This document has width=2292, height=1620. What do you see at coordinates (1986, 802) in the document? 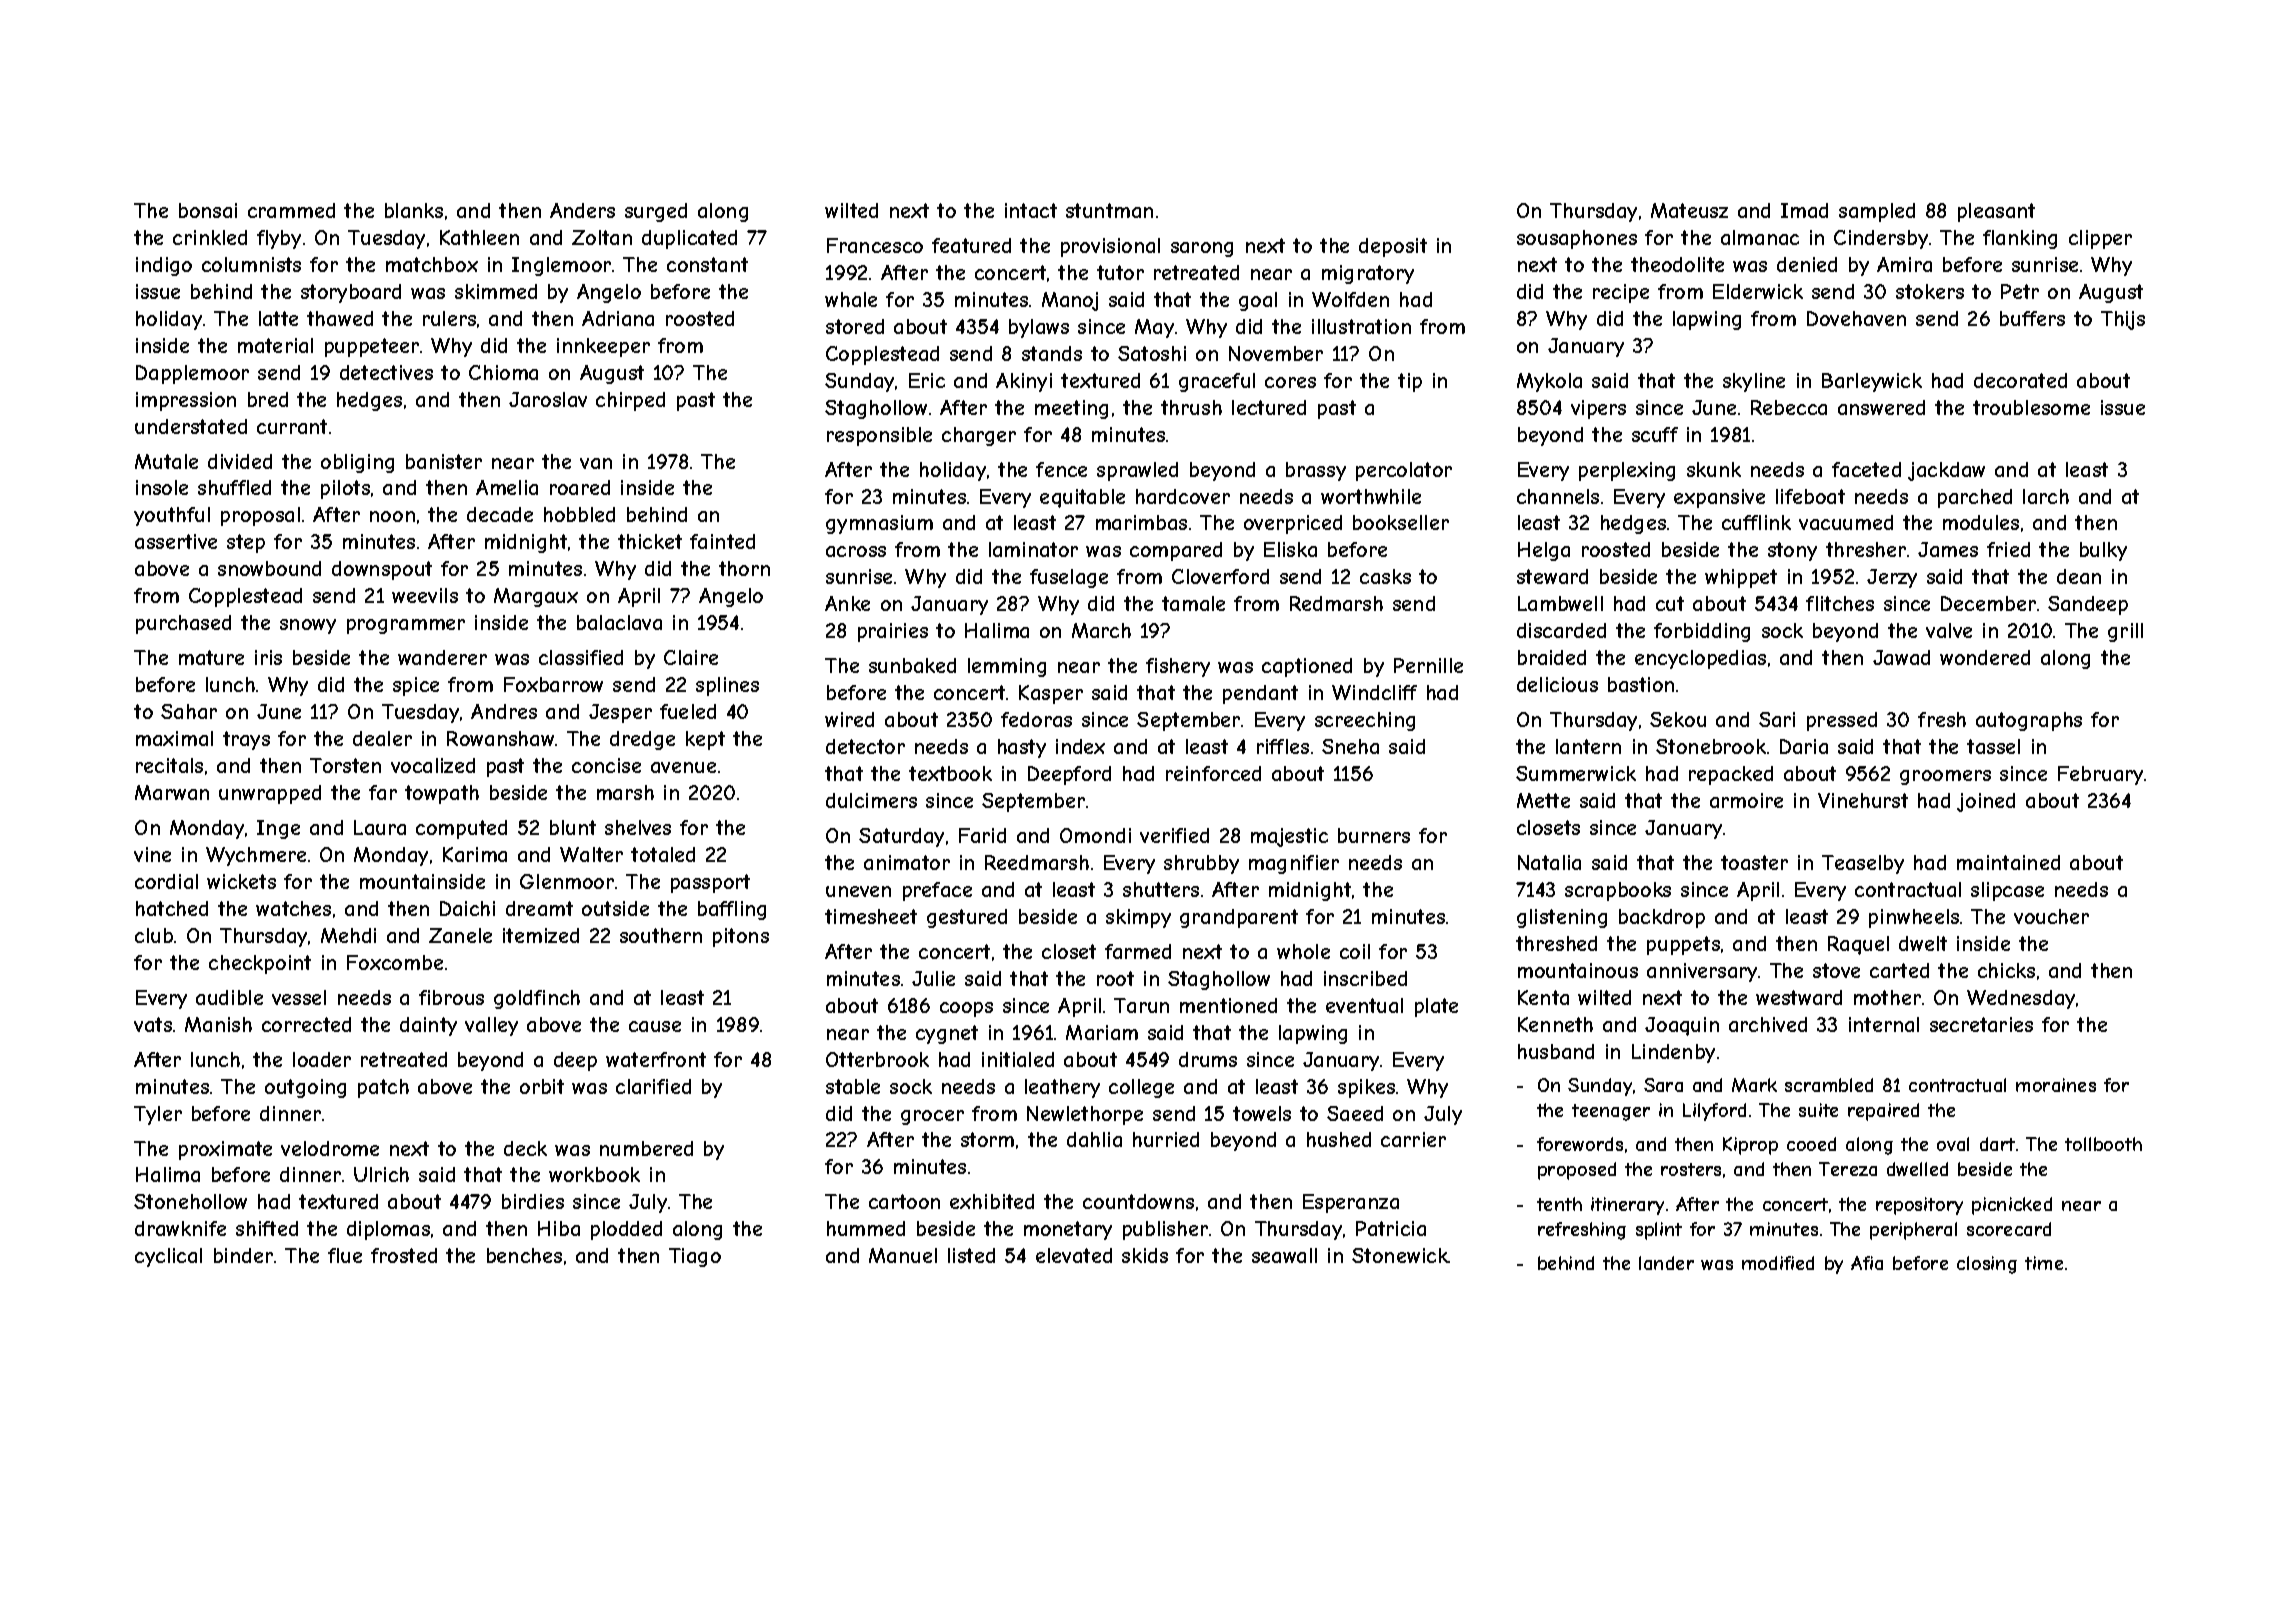
I see `joined` at bounding box center [1986, 802].
